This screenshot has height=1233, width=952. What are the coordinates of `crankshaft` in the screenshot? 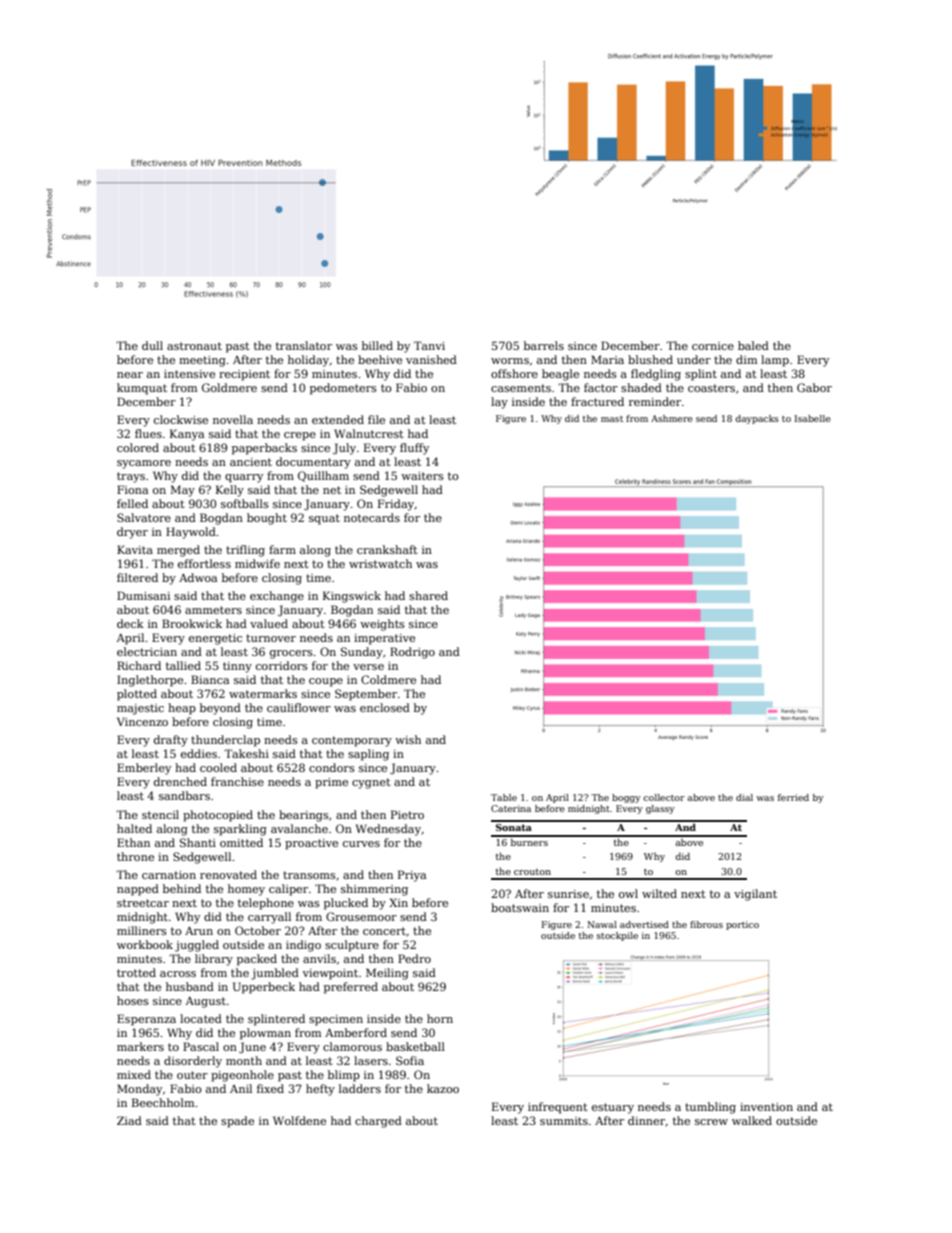 It's located at (387, 549).
